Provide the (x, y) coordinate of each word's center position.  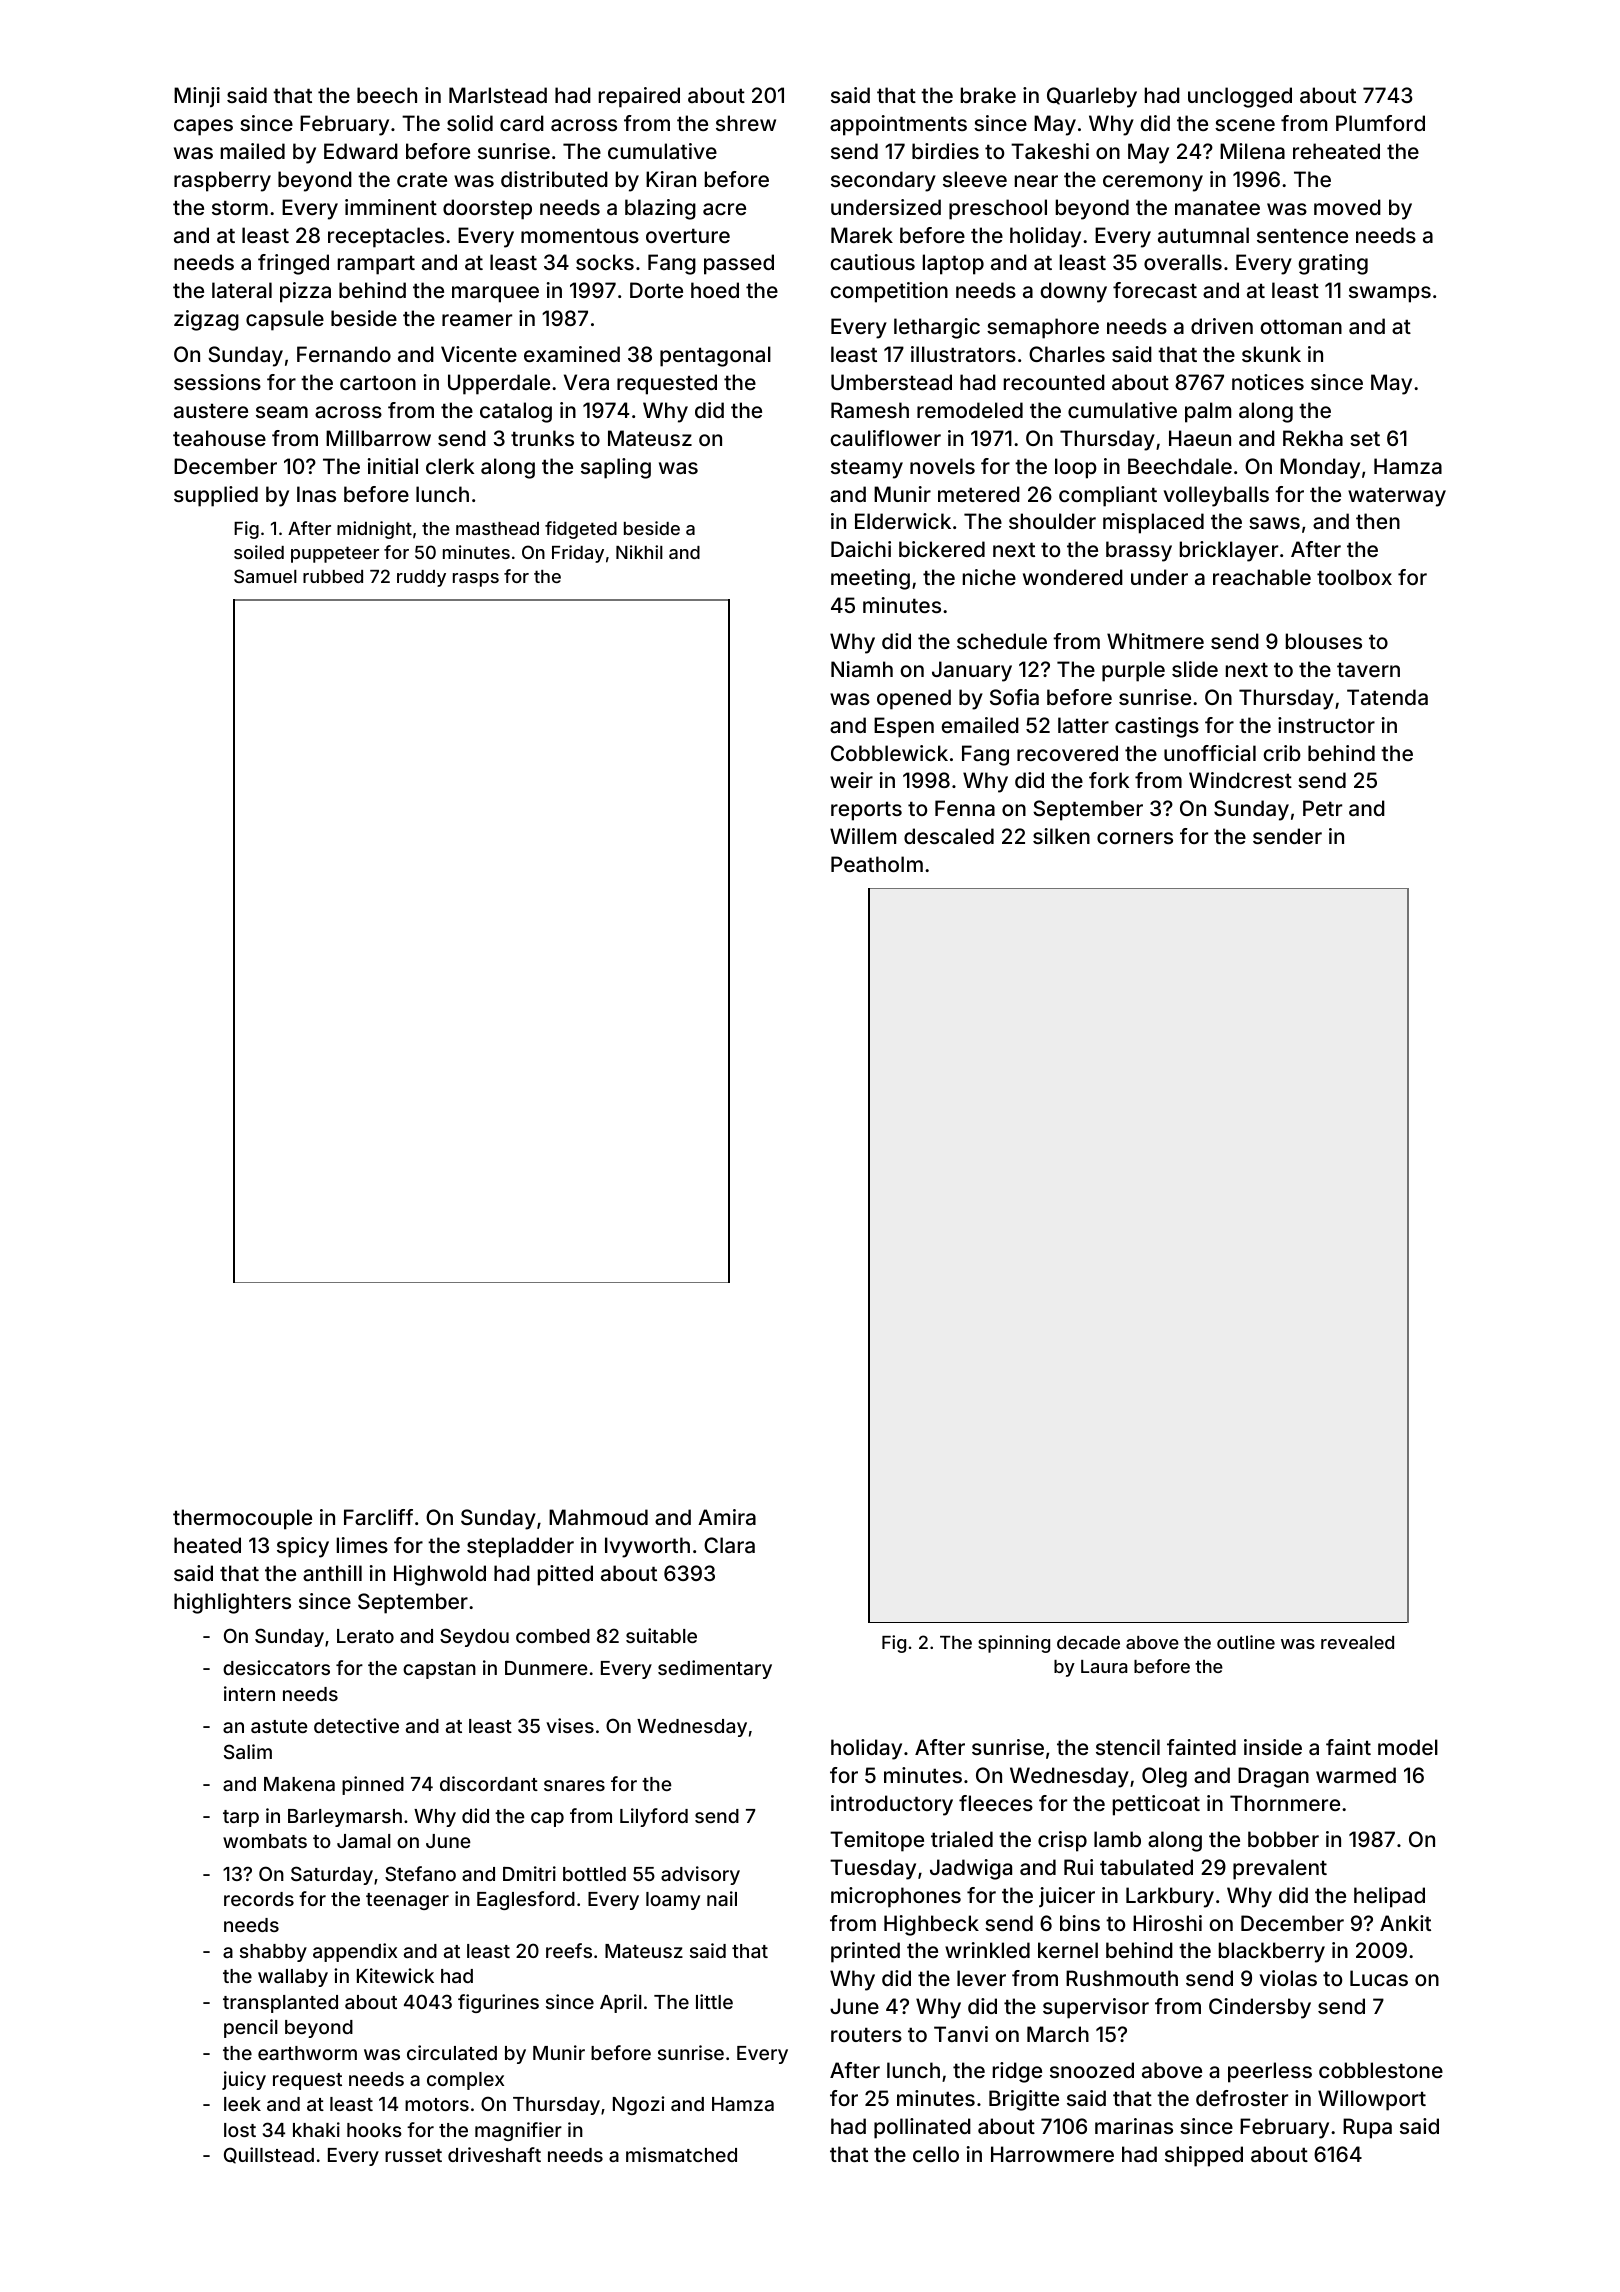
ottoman (1301, 326)
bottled (594, 1874)
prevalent (1280, 1869)
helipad (1389, 1897)
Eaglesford (526, 1900)
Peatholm (877, 864)
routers (866, 2034)
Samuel (265, 576)
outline (1246, 1642)
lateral (242, 290)
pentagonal (715, 356)
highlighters (232, 1603)
